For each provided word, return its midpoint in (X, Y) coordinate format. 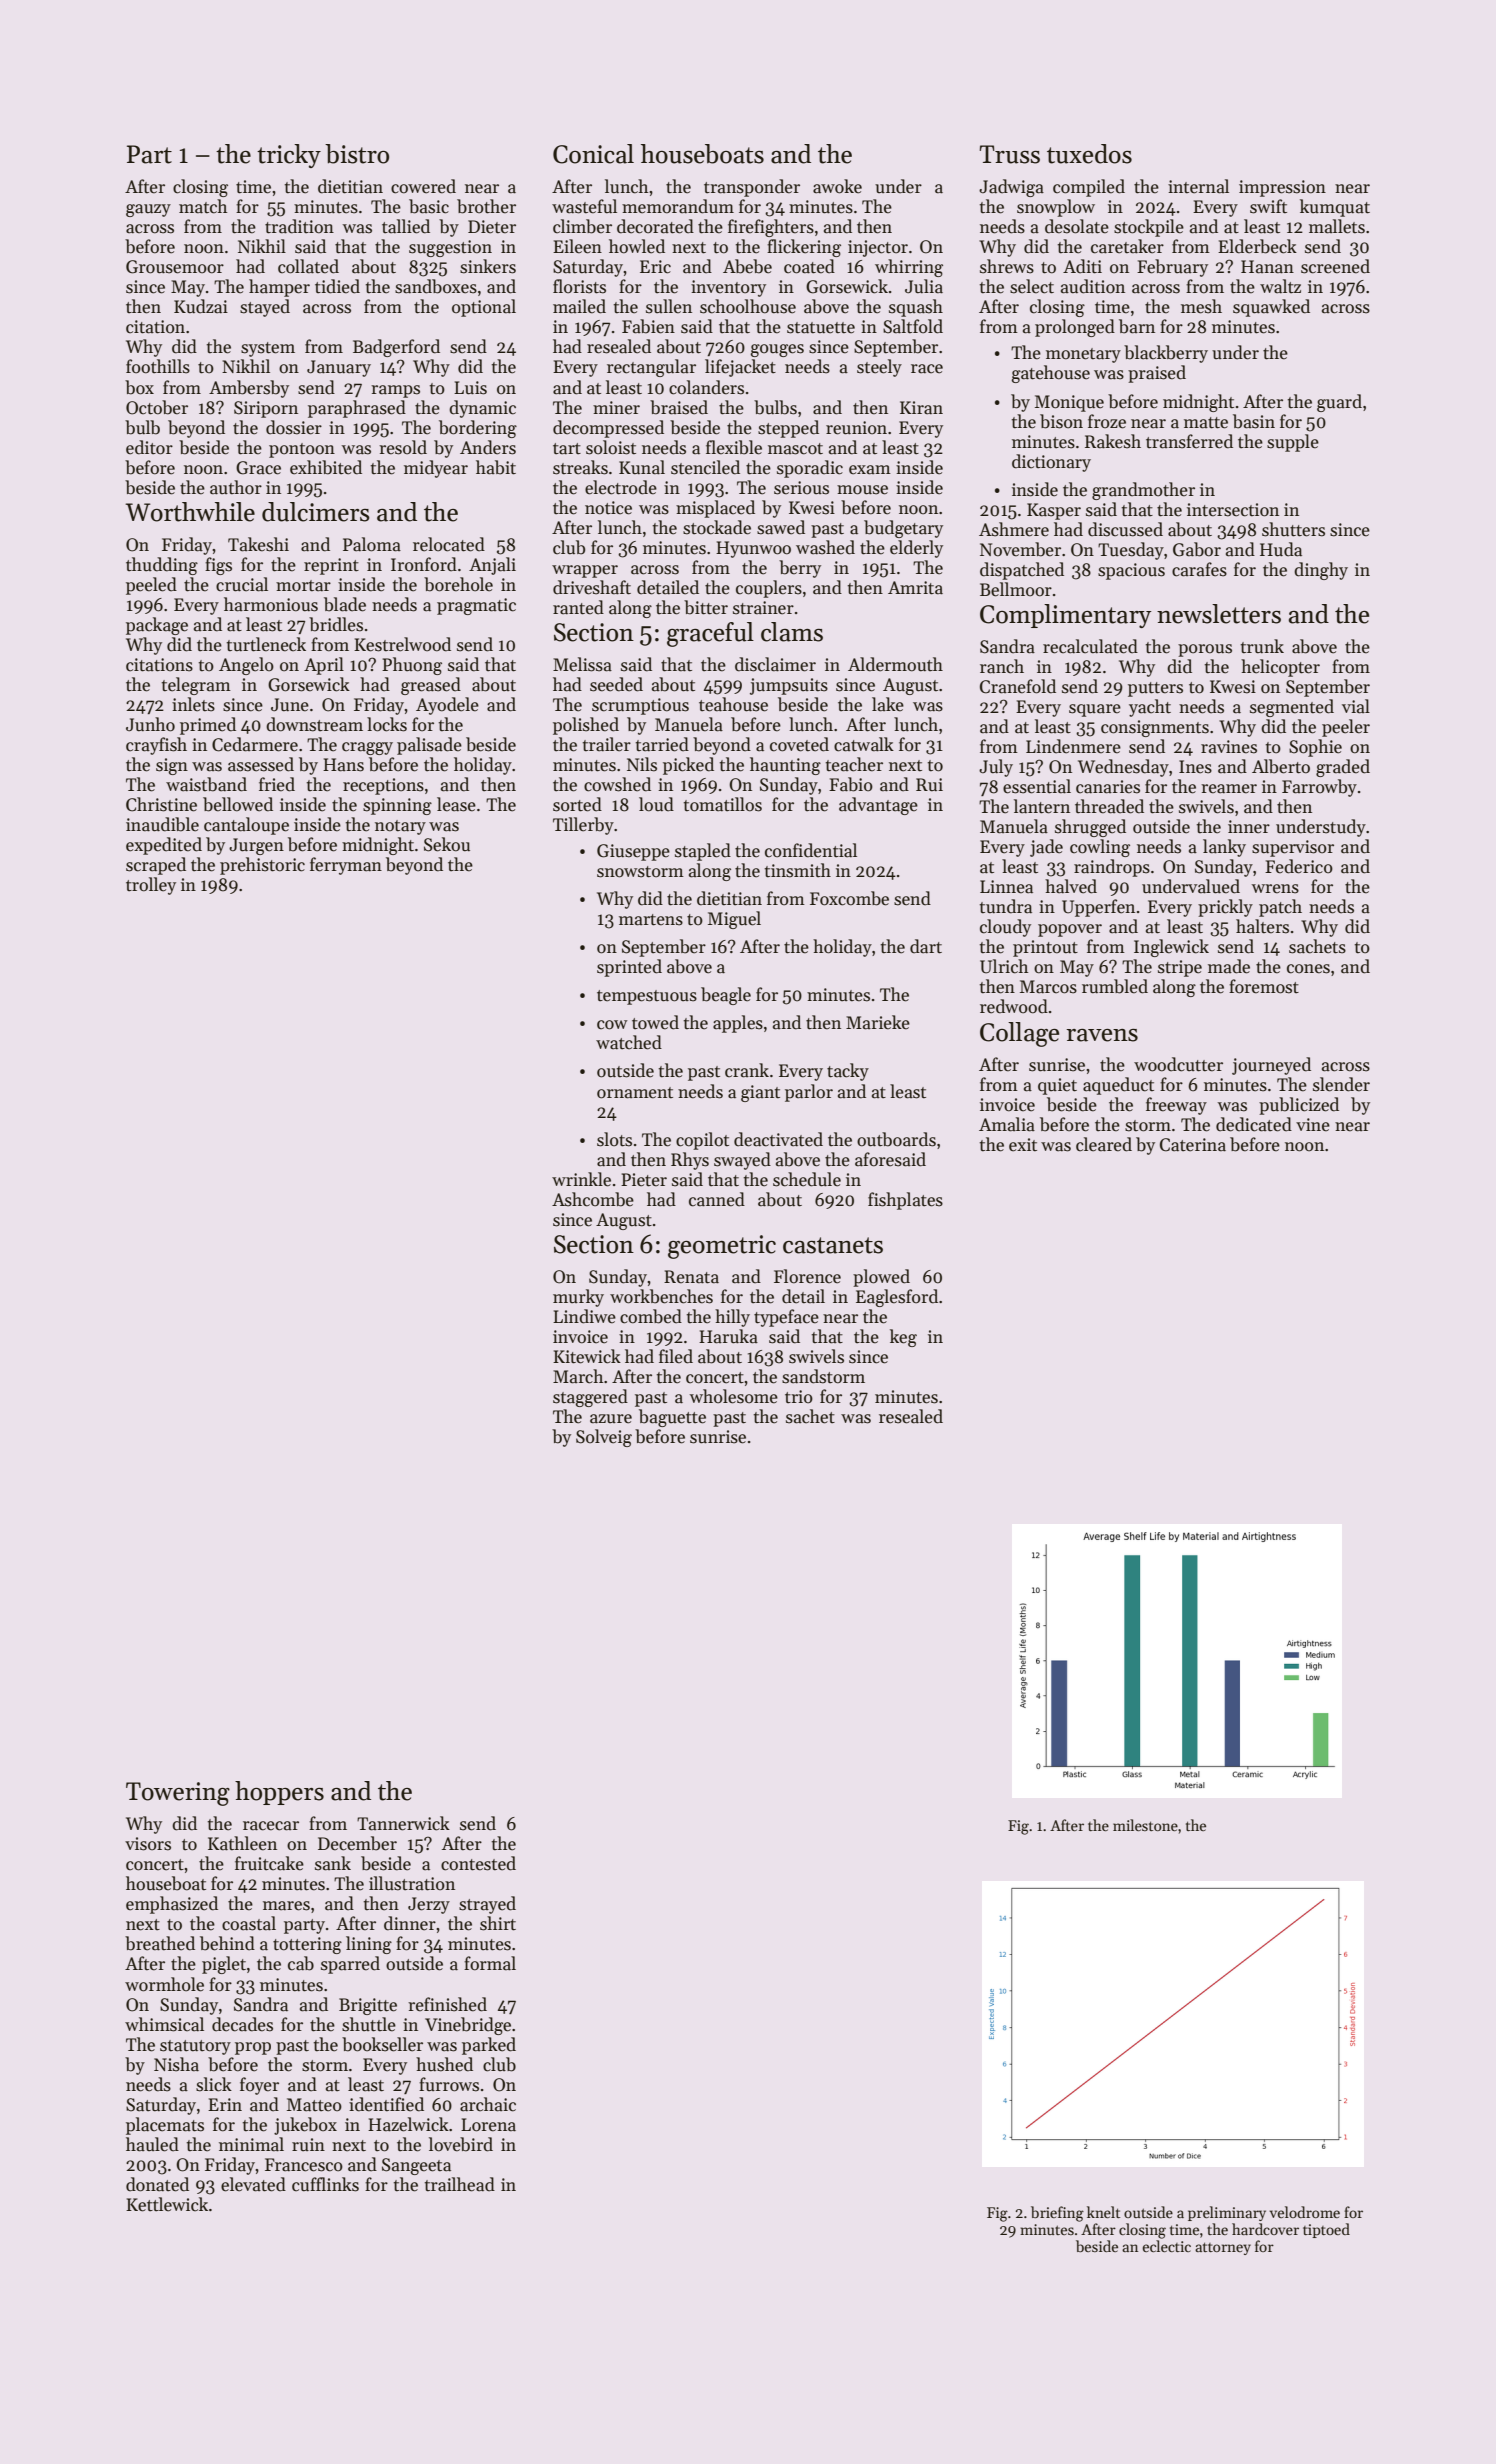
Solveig (604, 1438)
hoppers (279, 1793)
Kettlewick (167, 2204)
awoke (837, 186)
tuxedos (1089, 154)
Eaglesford (897, 1298)
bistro (357, 154)
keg (903, 1338)
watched (629, 1042)
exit (1023, 1145)
